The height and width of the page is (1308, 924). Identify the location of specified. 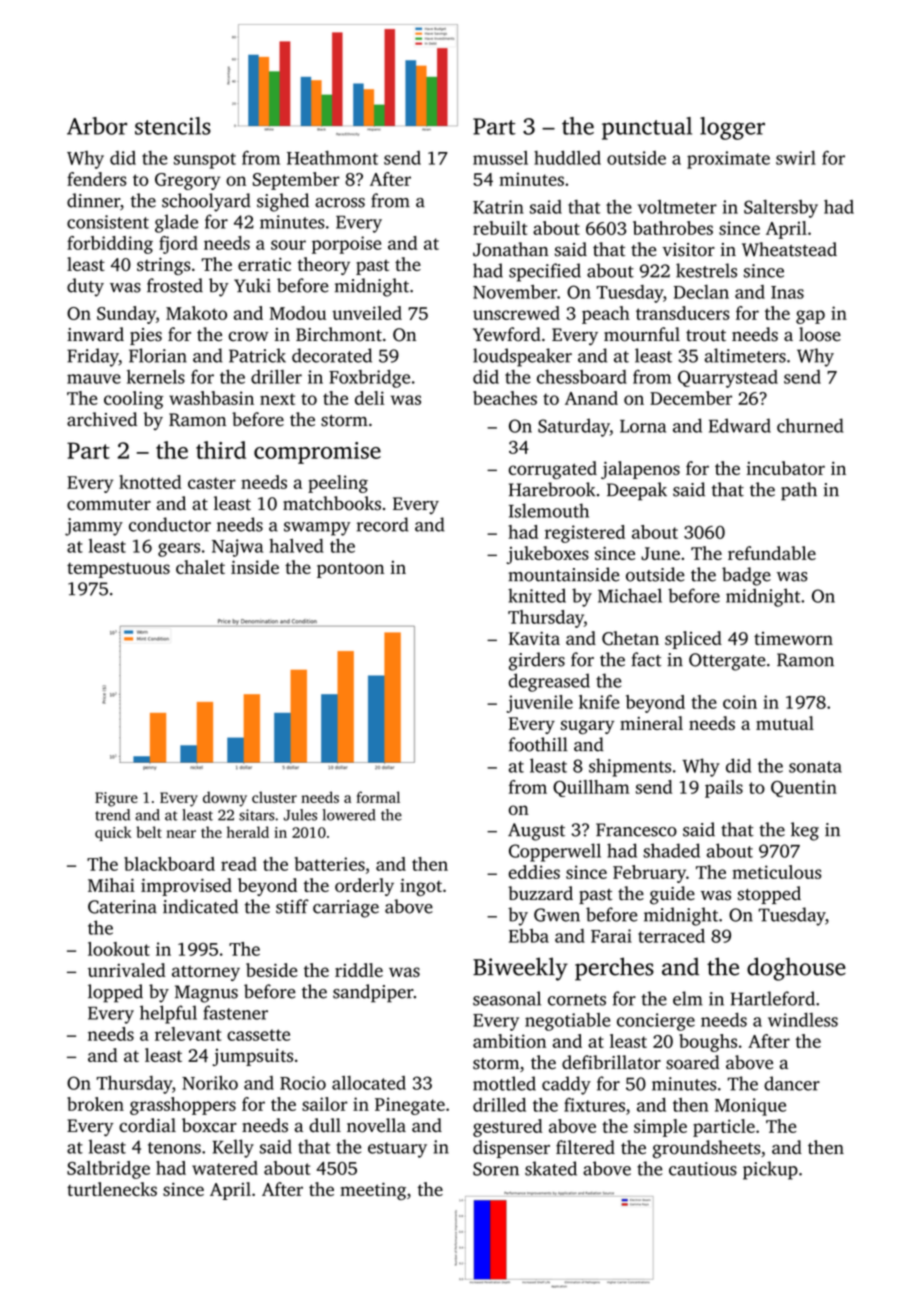
(545, 272).
